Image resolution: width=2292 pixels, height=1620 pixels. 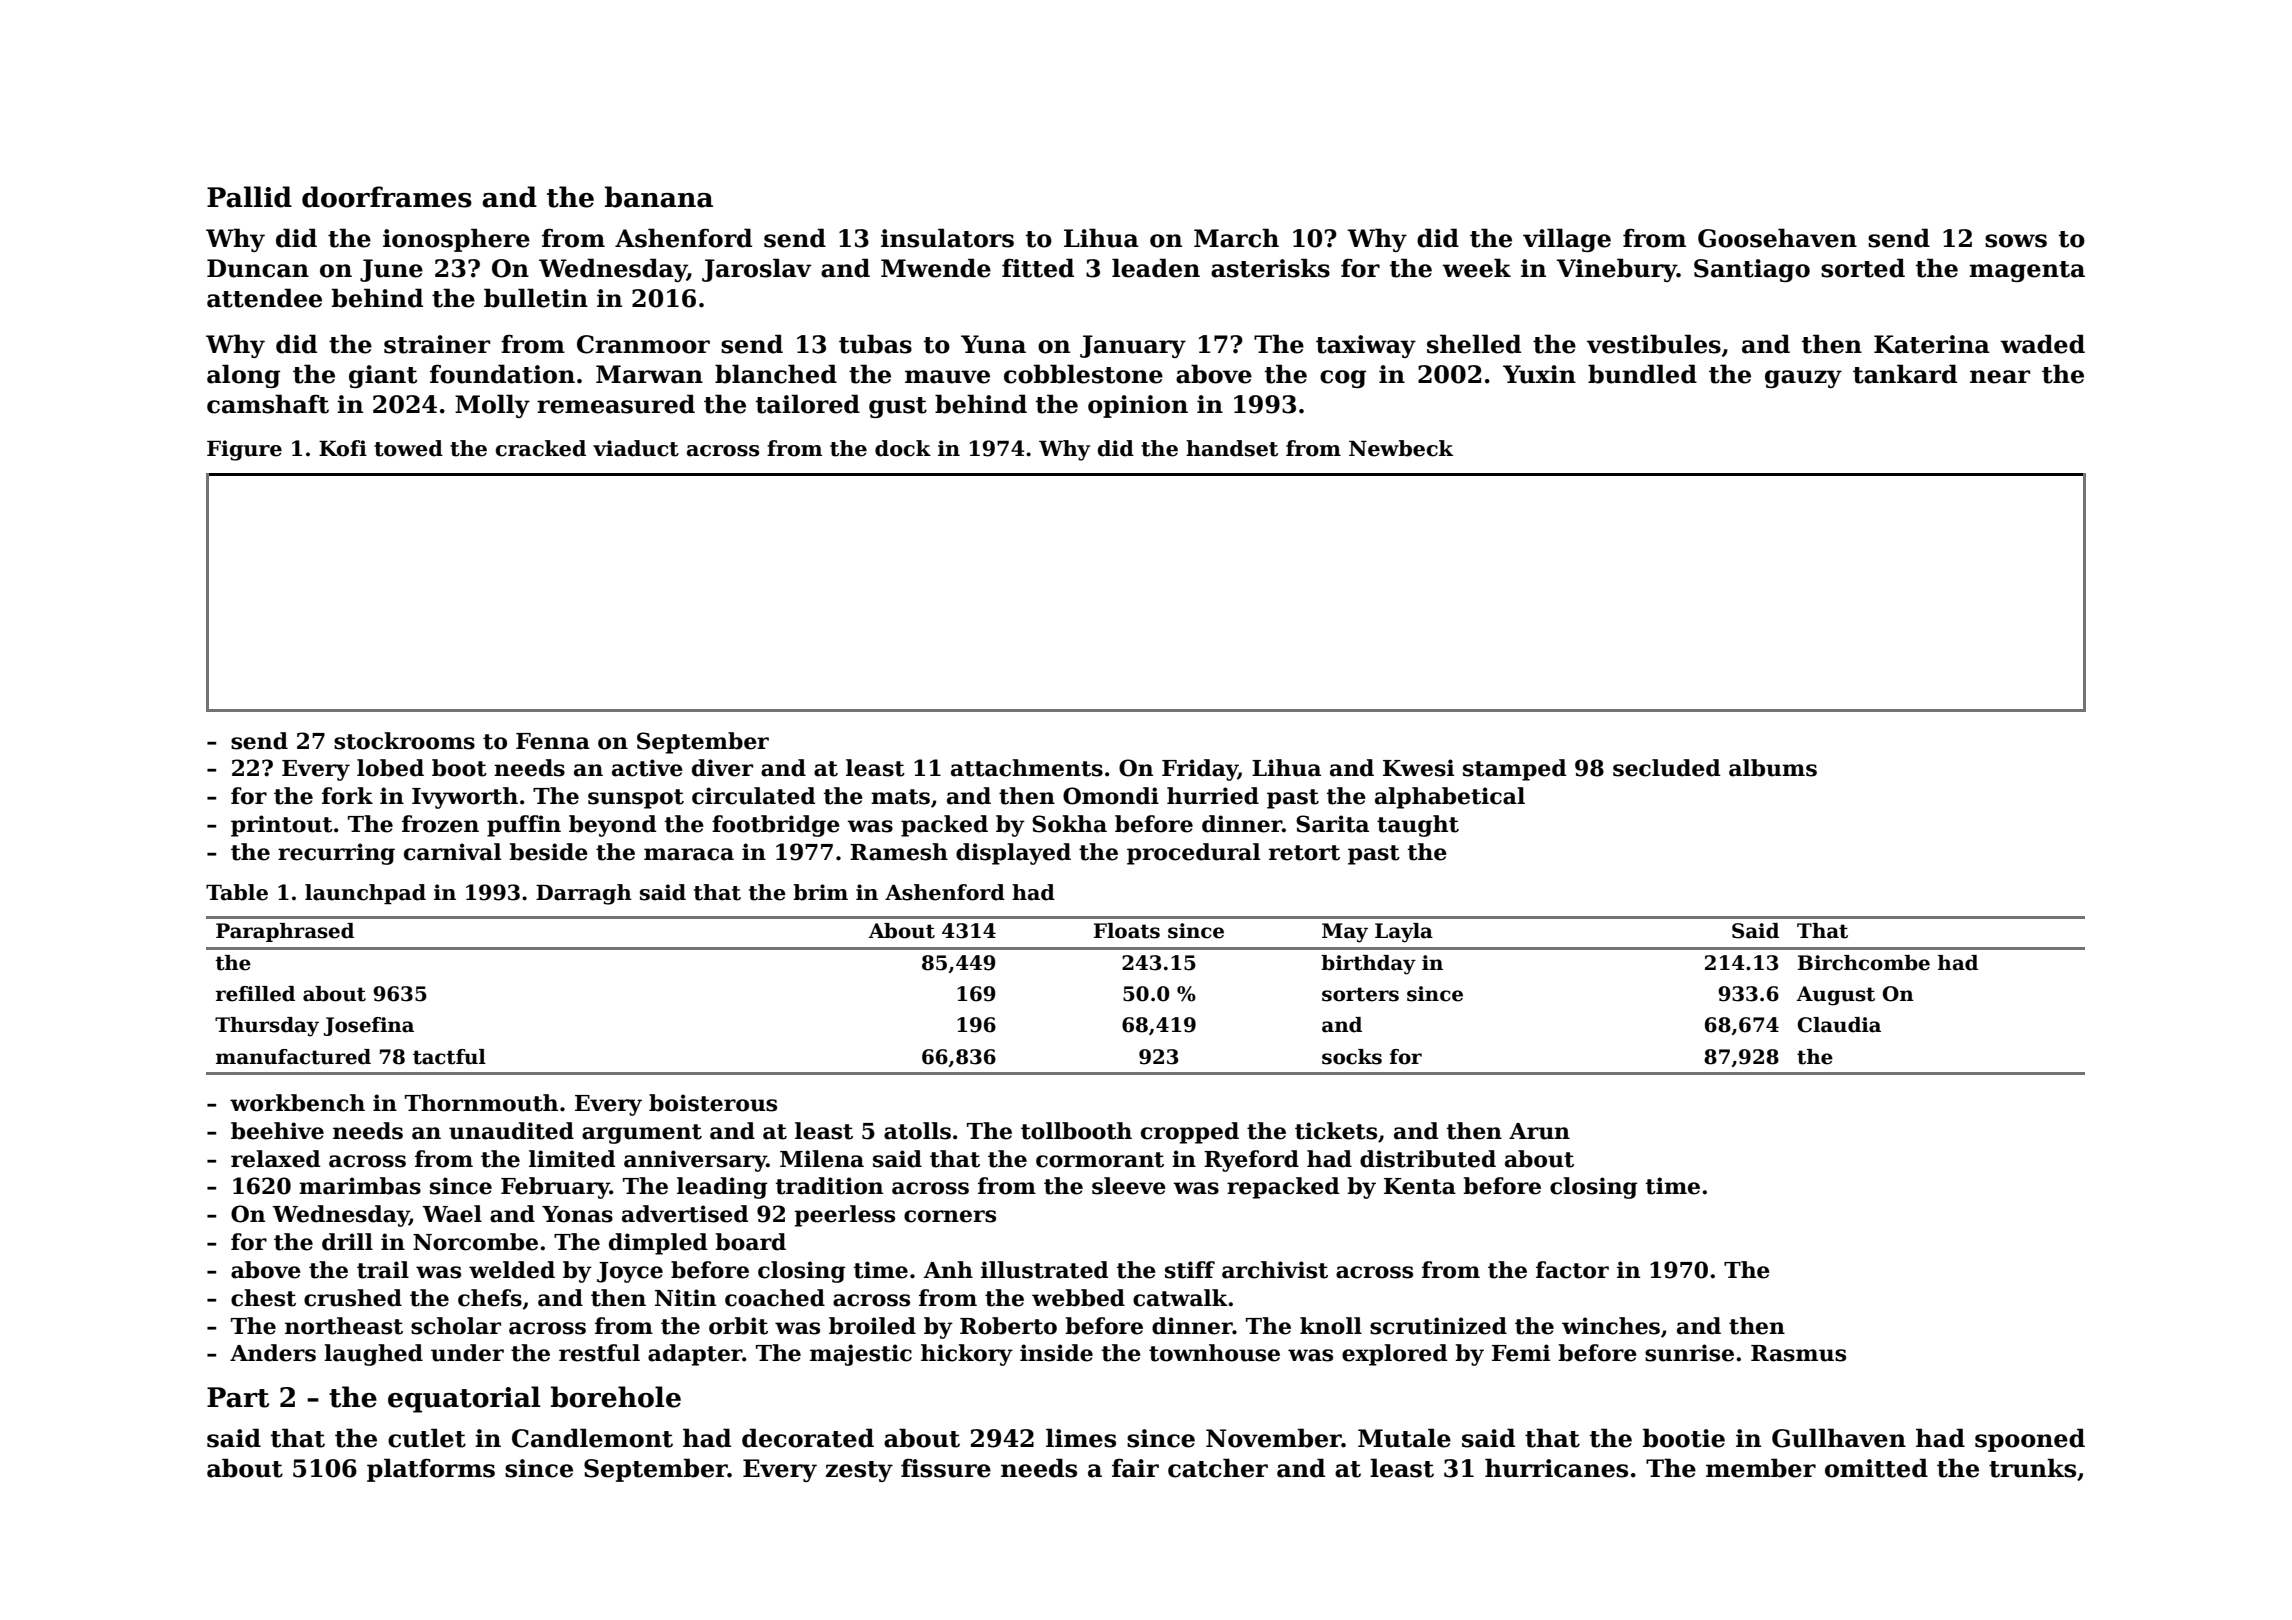 What do you see at coordinates (1275, 1270) in the screenshot?
I see `archivist` at bounding box center [1275, 1270].
